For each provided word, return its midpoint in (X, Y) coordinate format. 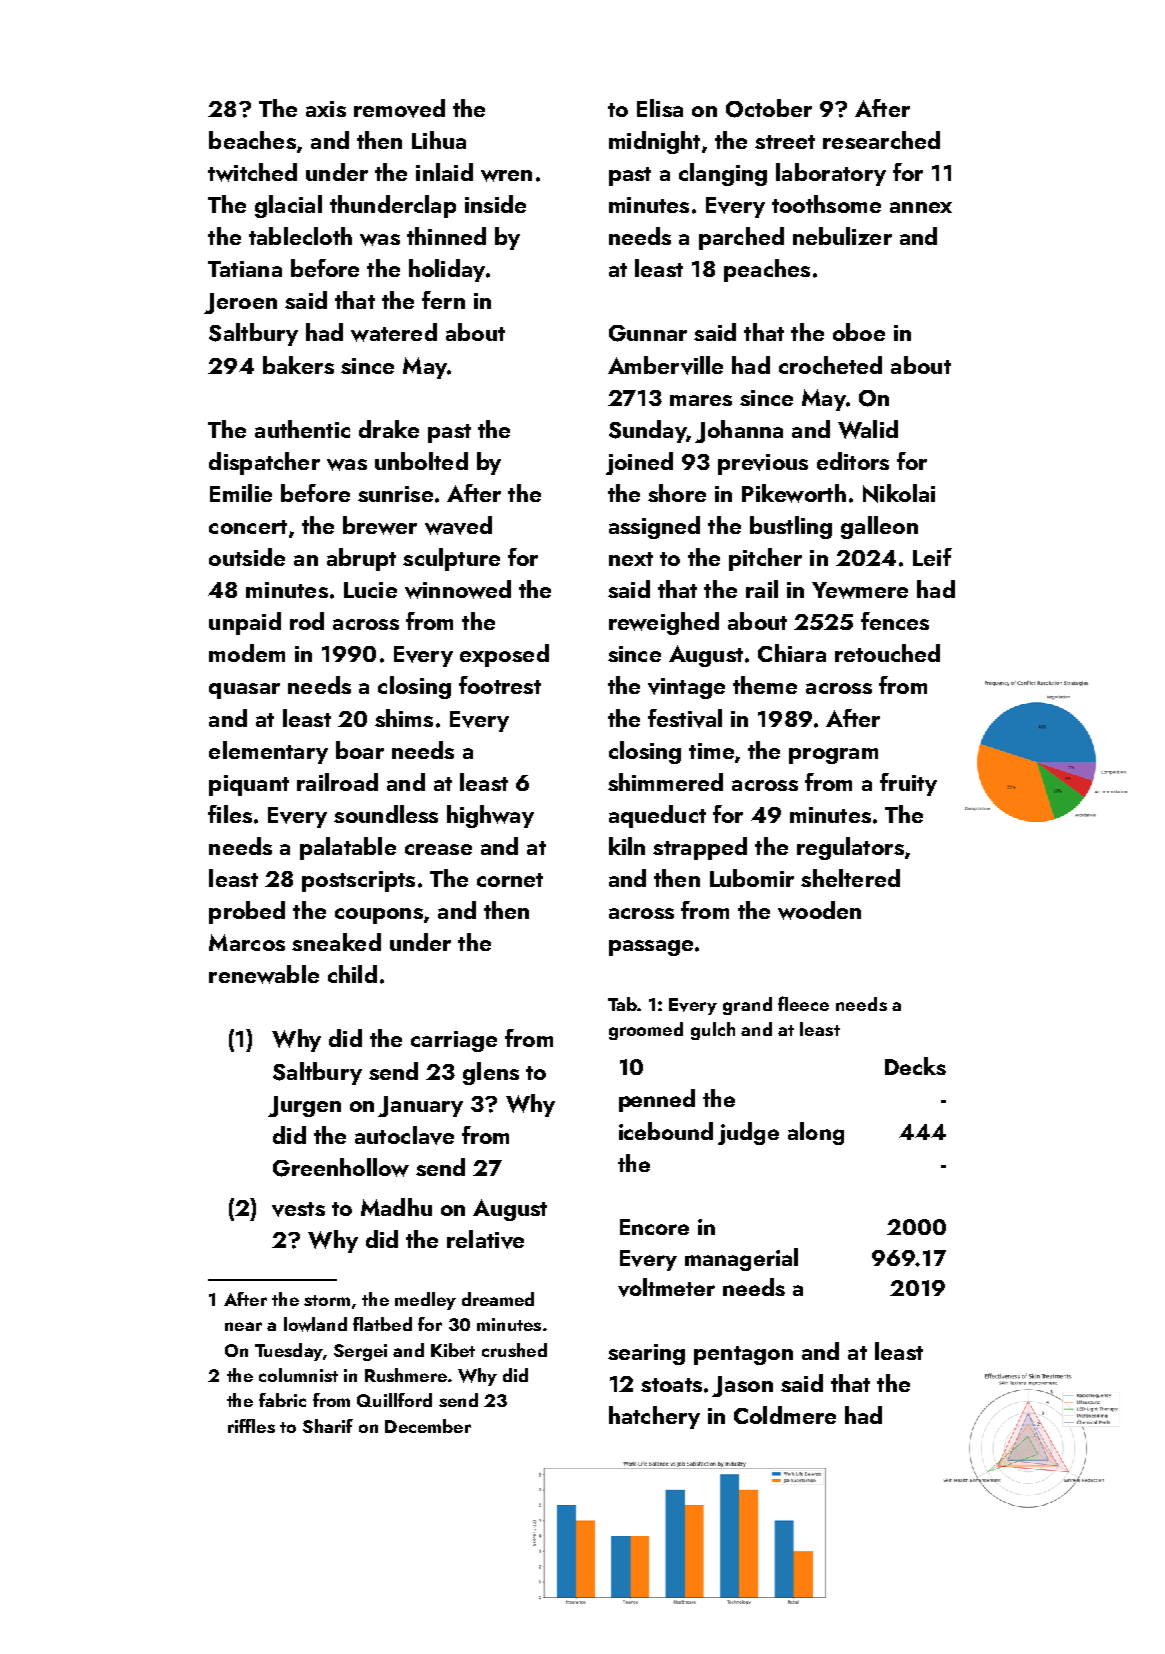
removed (399, 108)
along (816, 1133)
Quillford (394, 1400)
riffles (251, 1426)
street (785, 142)
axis (326, 109)
